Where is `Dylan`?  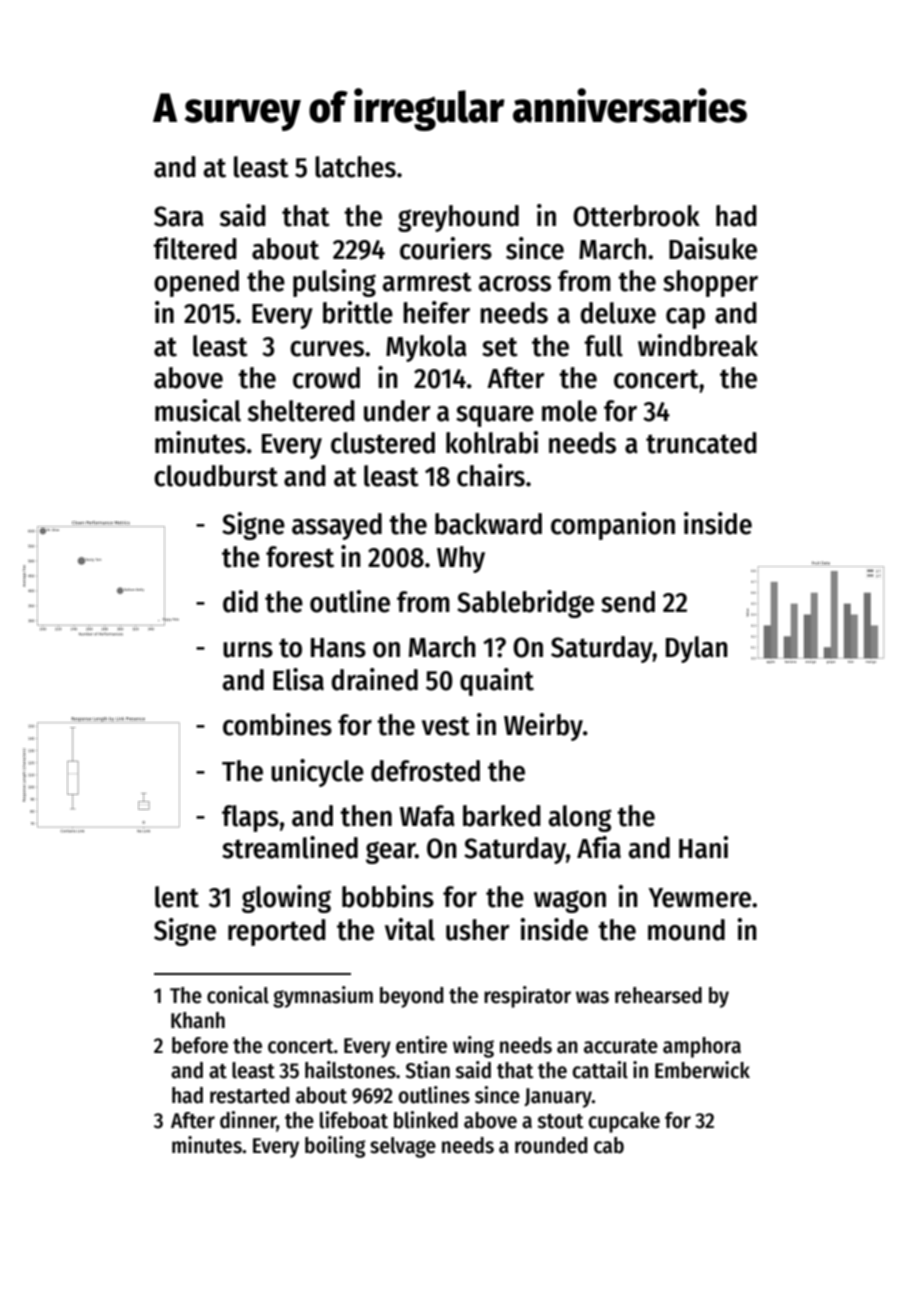 Dylan is located at coordinates (697, 649).
